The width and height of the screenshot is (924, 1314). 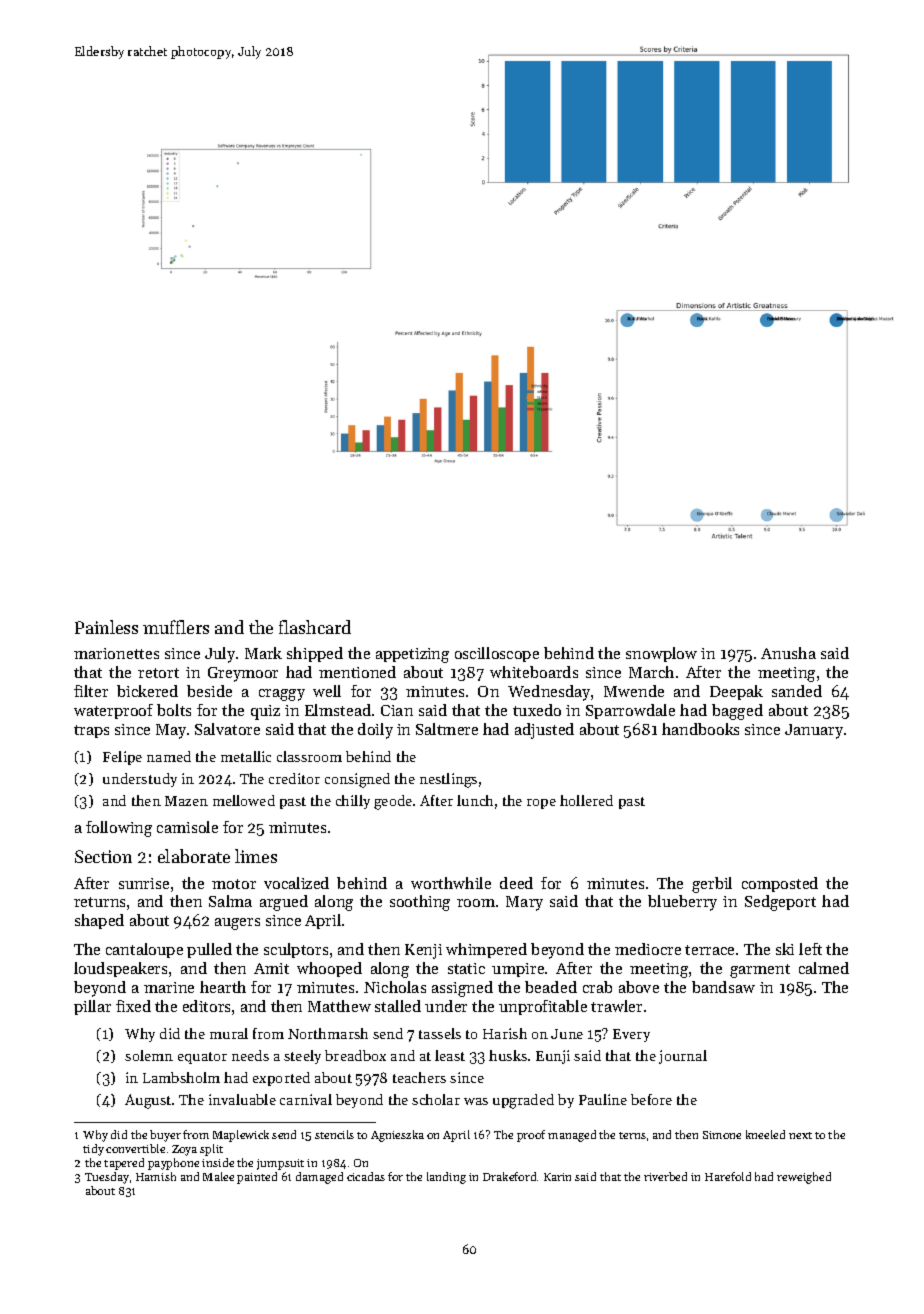 I want to click on gerbil, so click(x=712, y=885).
